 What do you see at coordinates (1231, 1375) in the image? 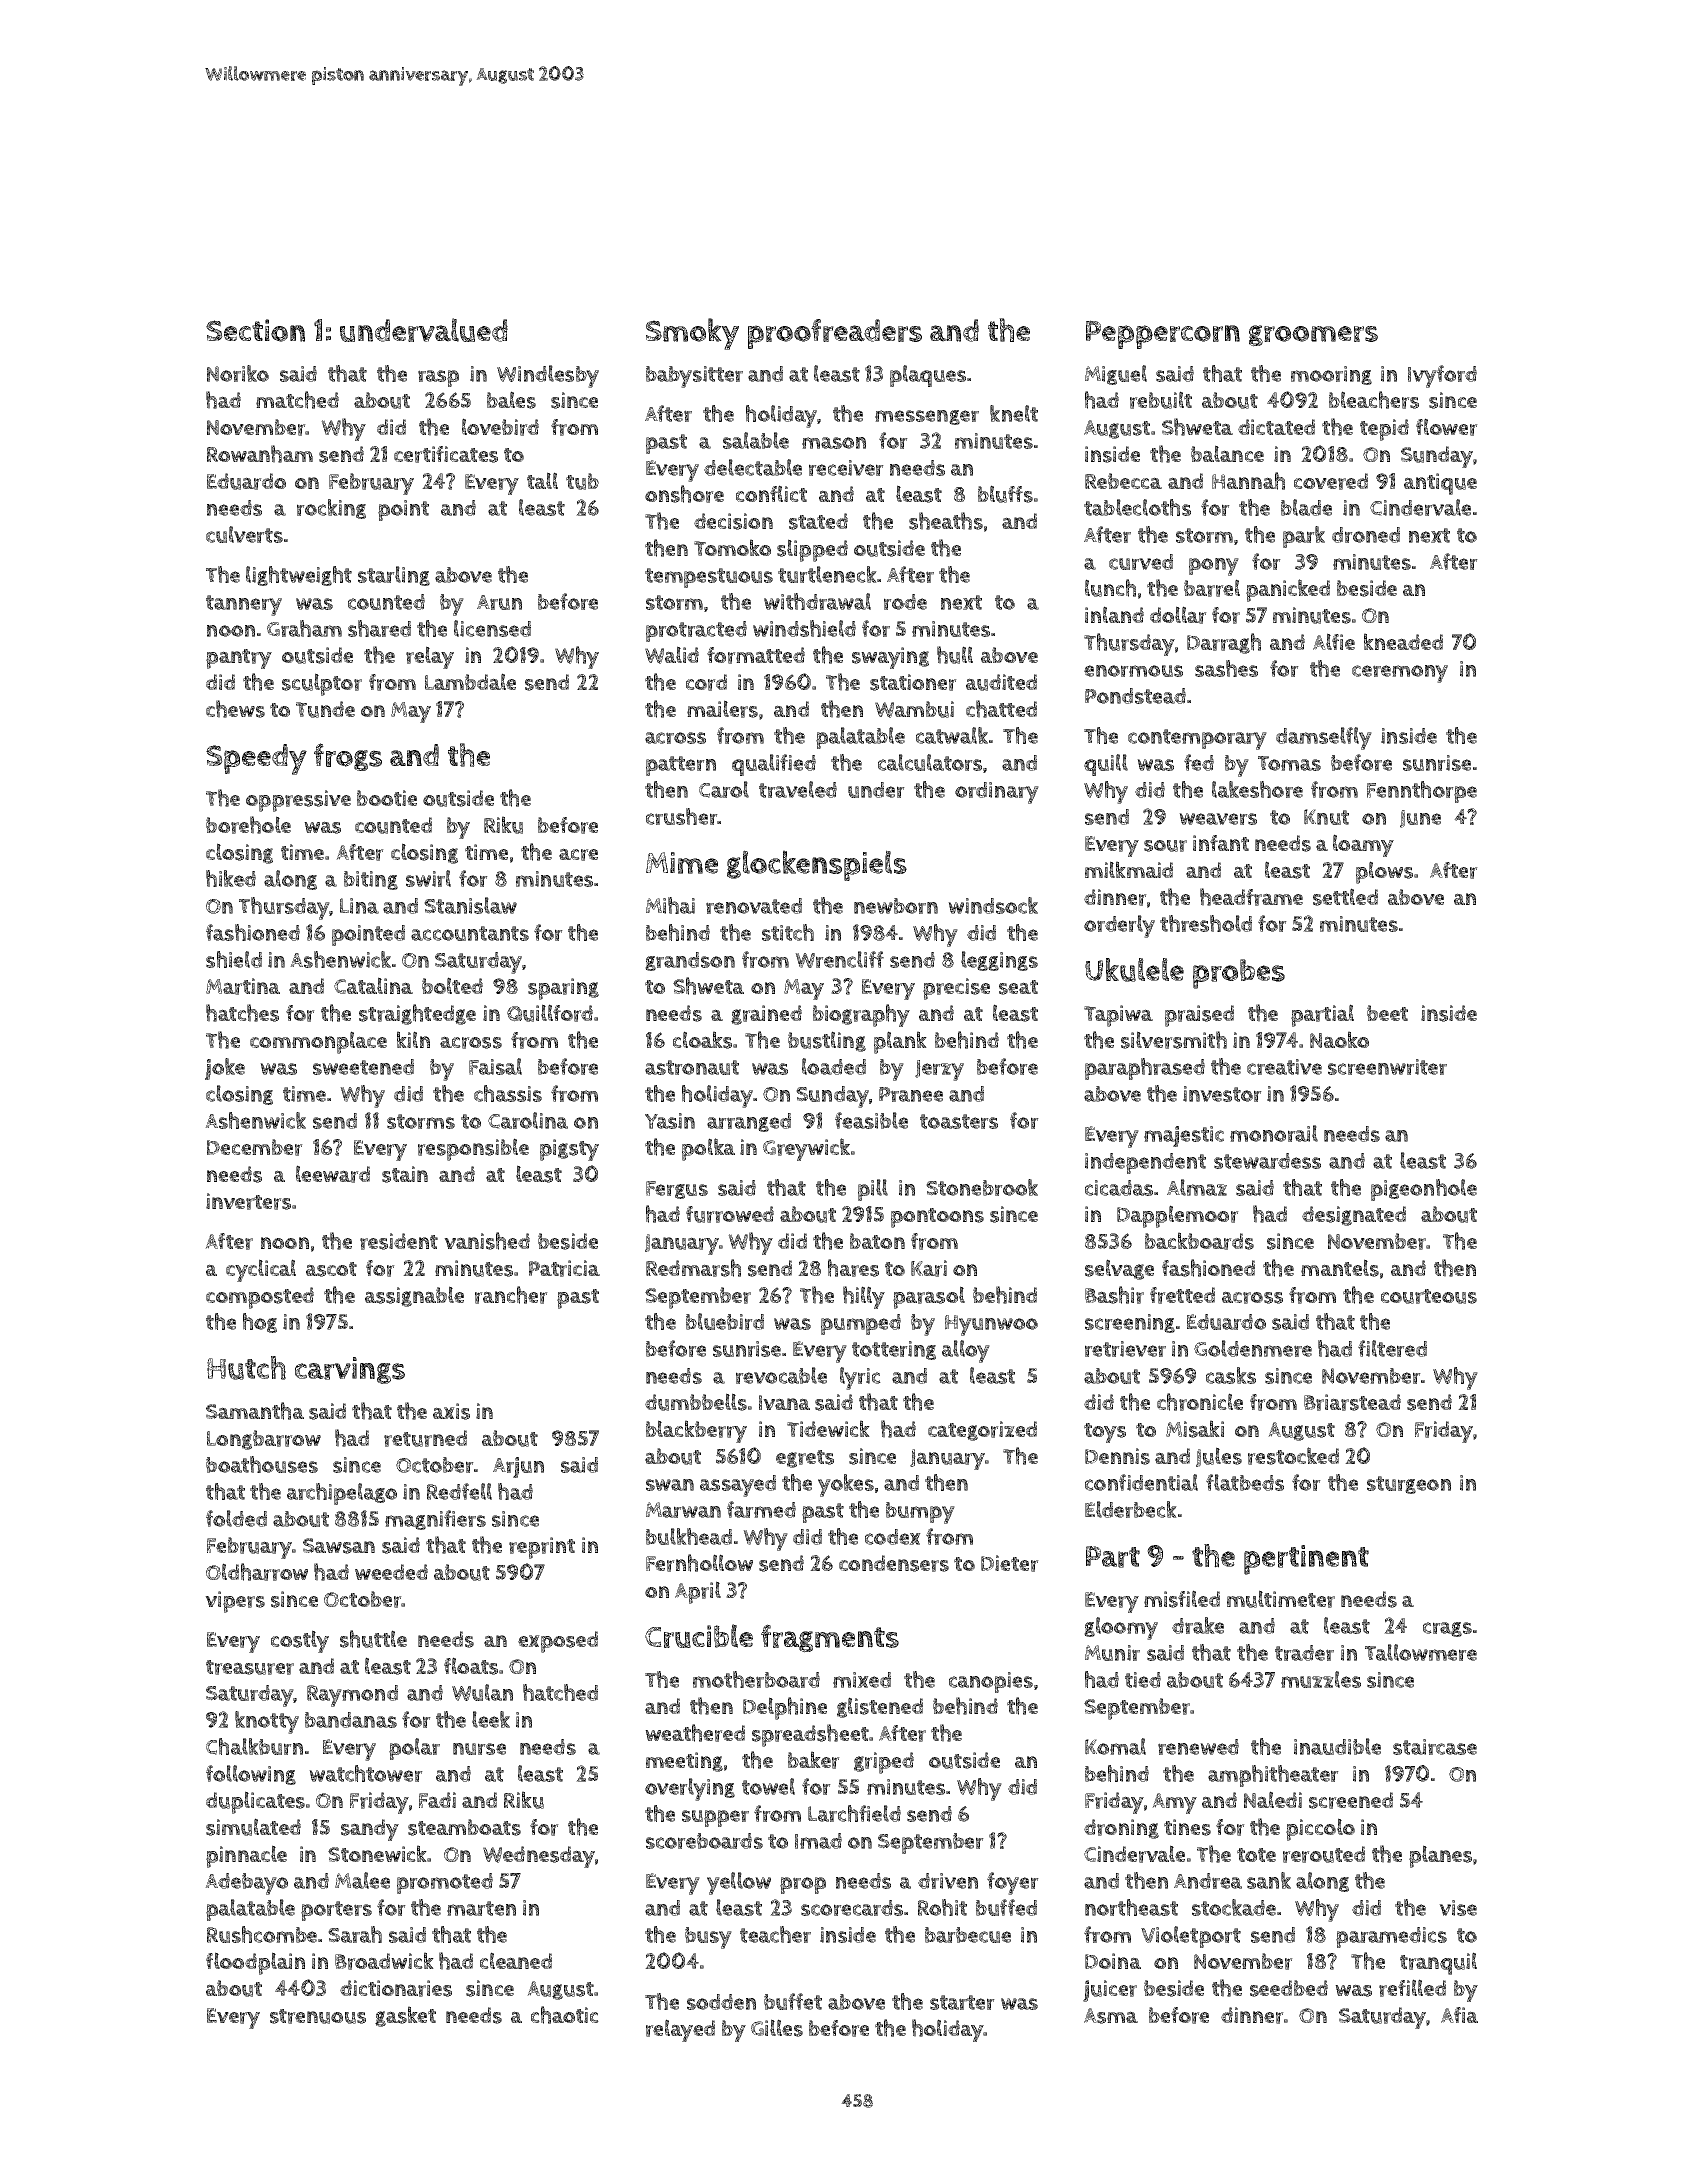
I see `casks` at bounding box center [1231, 1375].
